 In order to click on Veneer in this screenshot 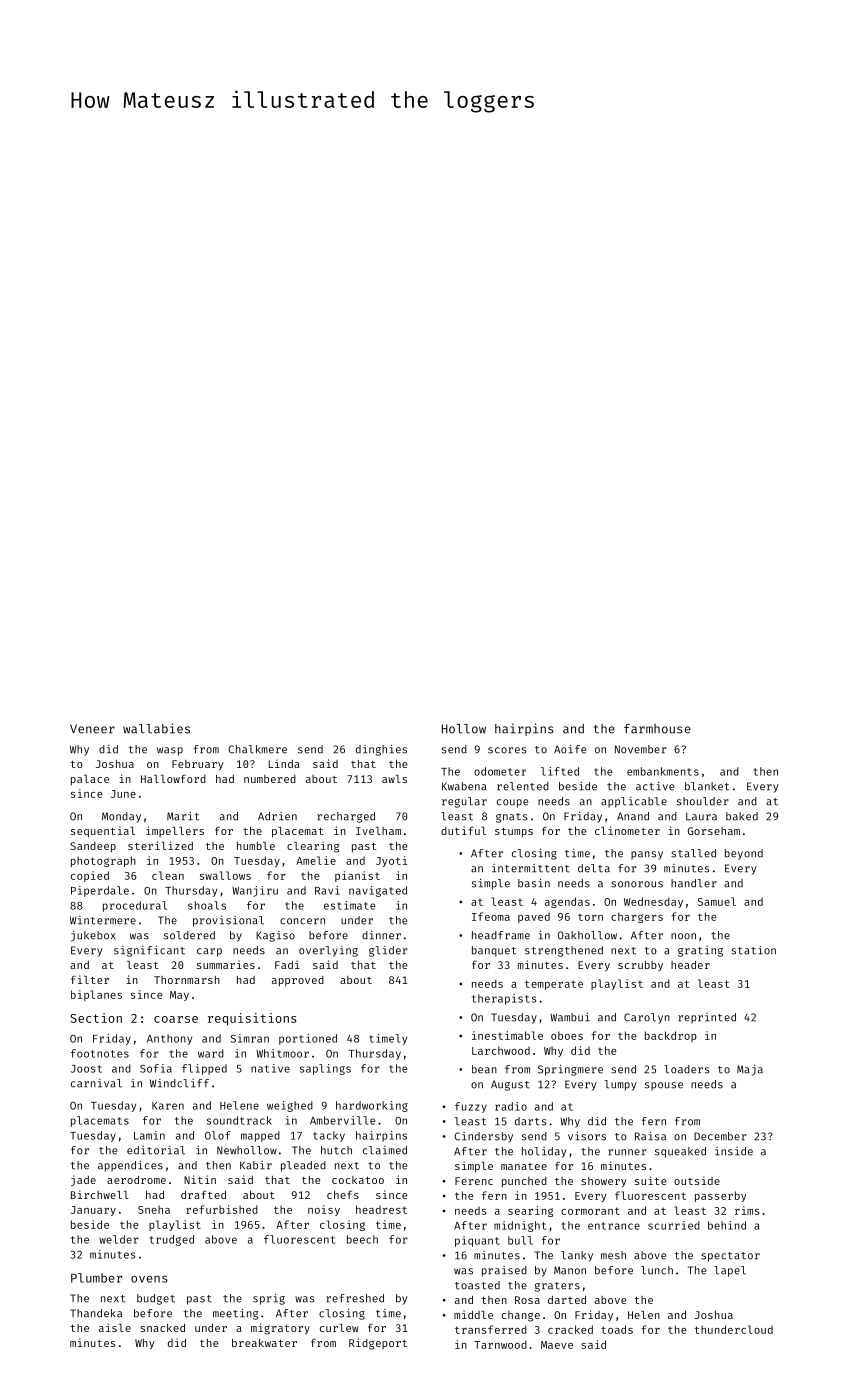, I will do `click(92, 729)`.
